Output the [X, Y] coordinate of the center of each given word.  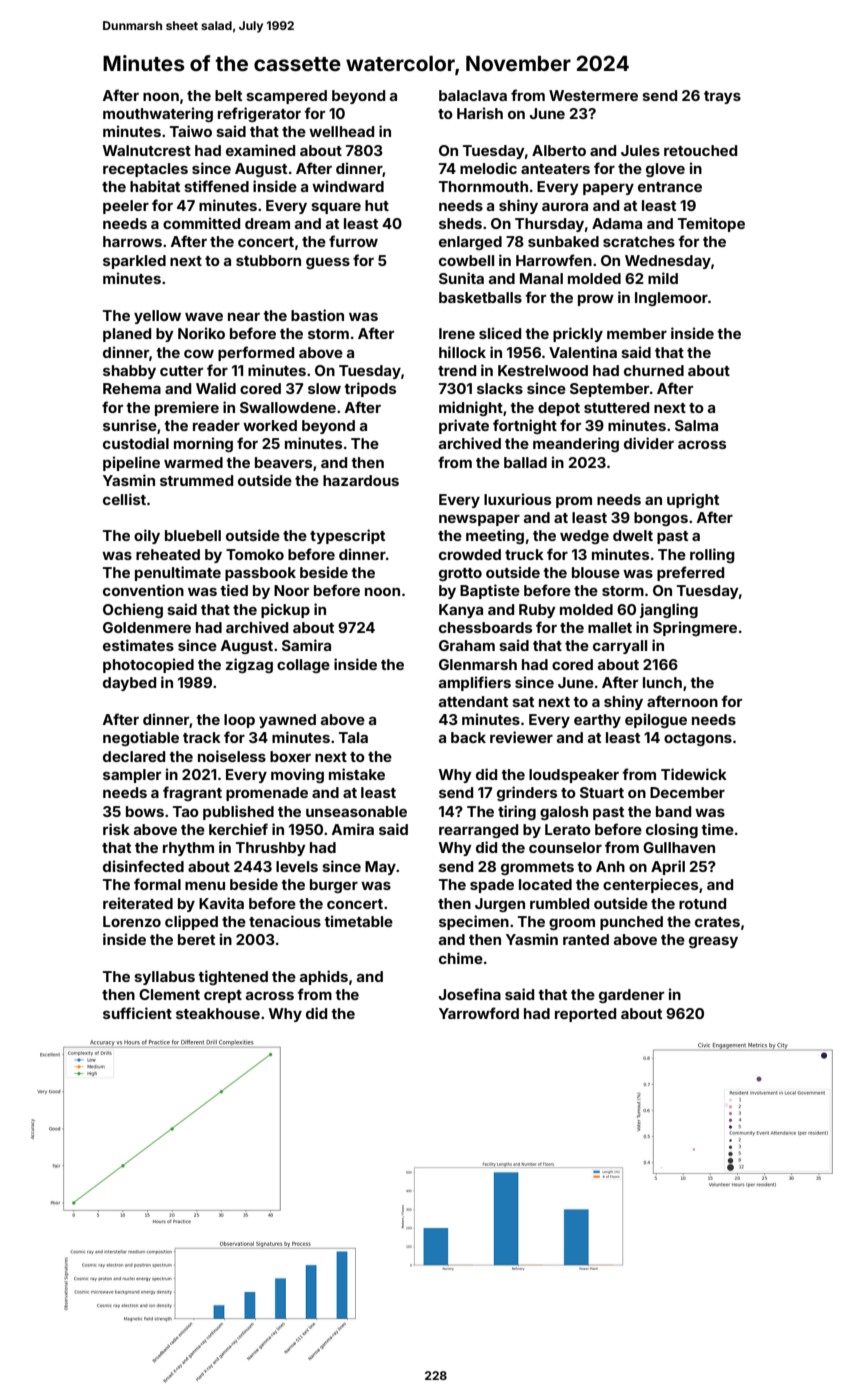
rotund [702, 903]
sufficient [137, 1013]
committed [201, 223]
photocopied [148, 665]
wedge [584, 537]
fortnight [525, 426]
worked [270, 425]
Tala [353, 737]
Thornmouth [483, 186]
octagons [698, 739]
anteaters [555, 169]
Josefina [470, 994]
